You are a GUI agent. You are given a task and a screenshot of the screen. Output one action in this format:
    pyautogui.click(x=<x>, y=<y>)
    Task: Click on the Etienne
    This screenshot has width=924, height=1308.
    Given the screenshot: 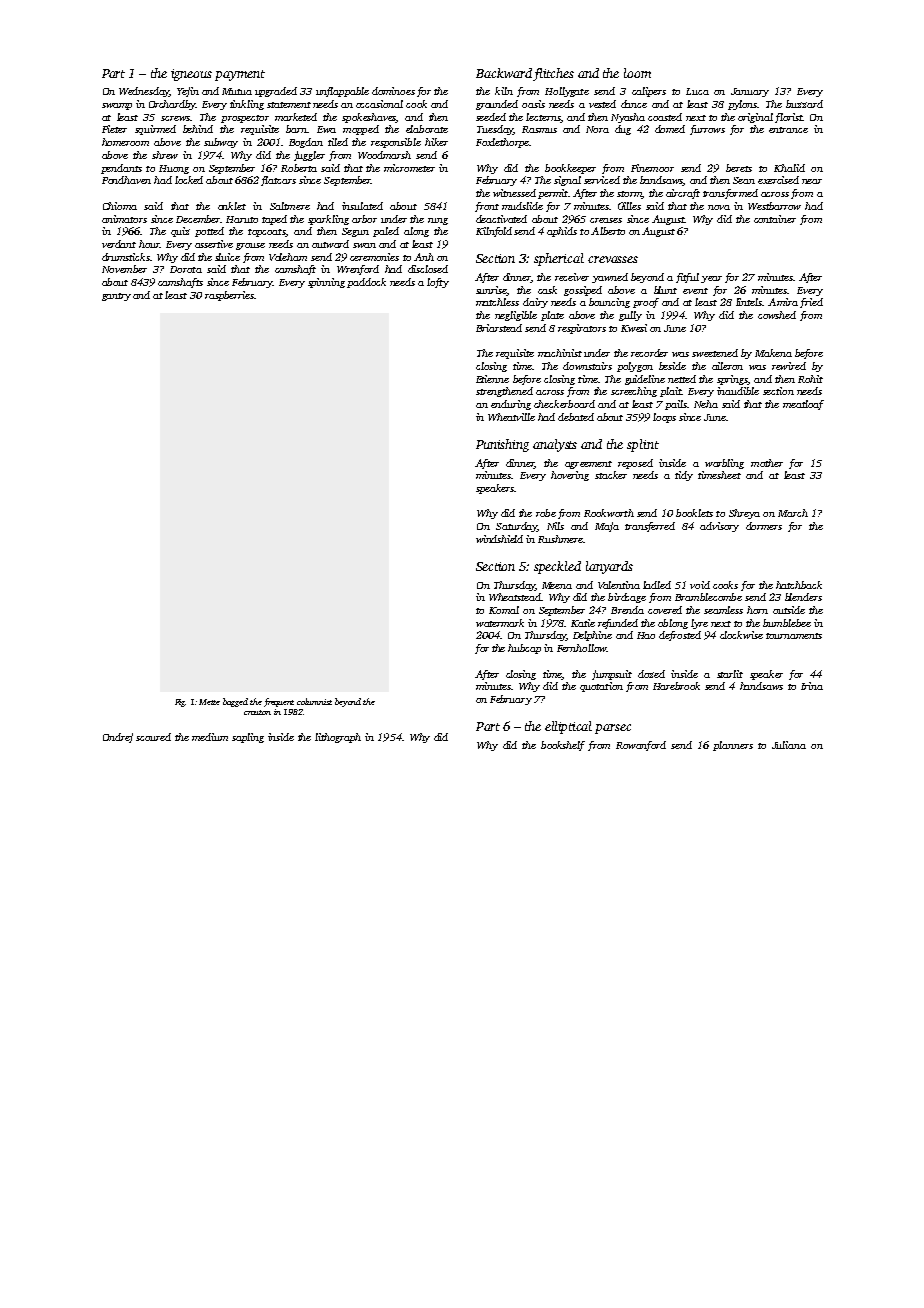 What is the action you would take?
    pyautogui.click(x=492, y=379)
